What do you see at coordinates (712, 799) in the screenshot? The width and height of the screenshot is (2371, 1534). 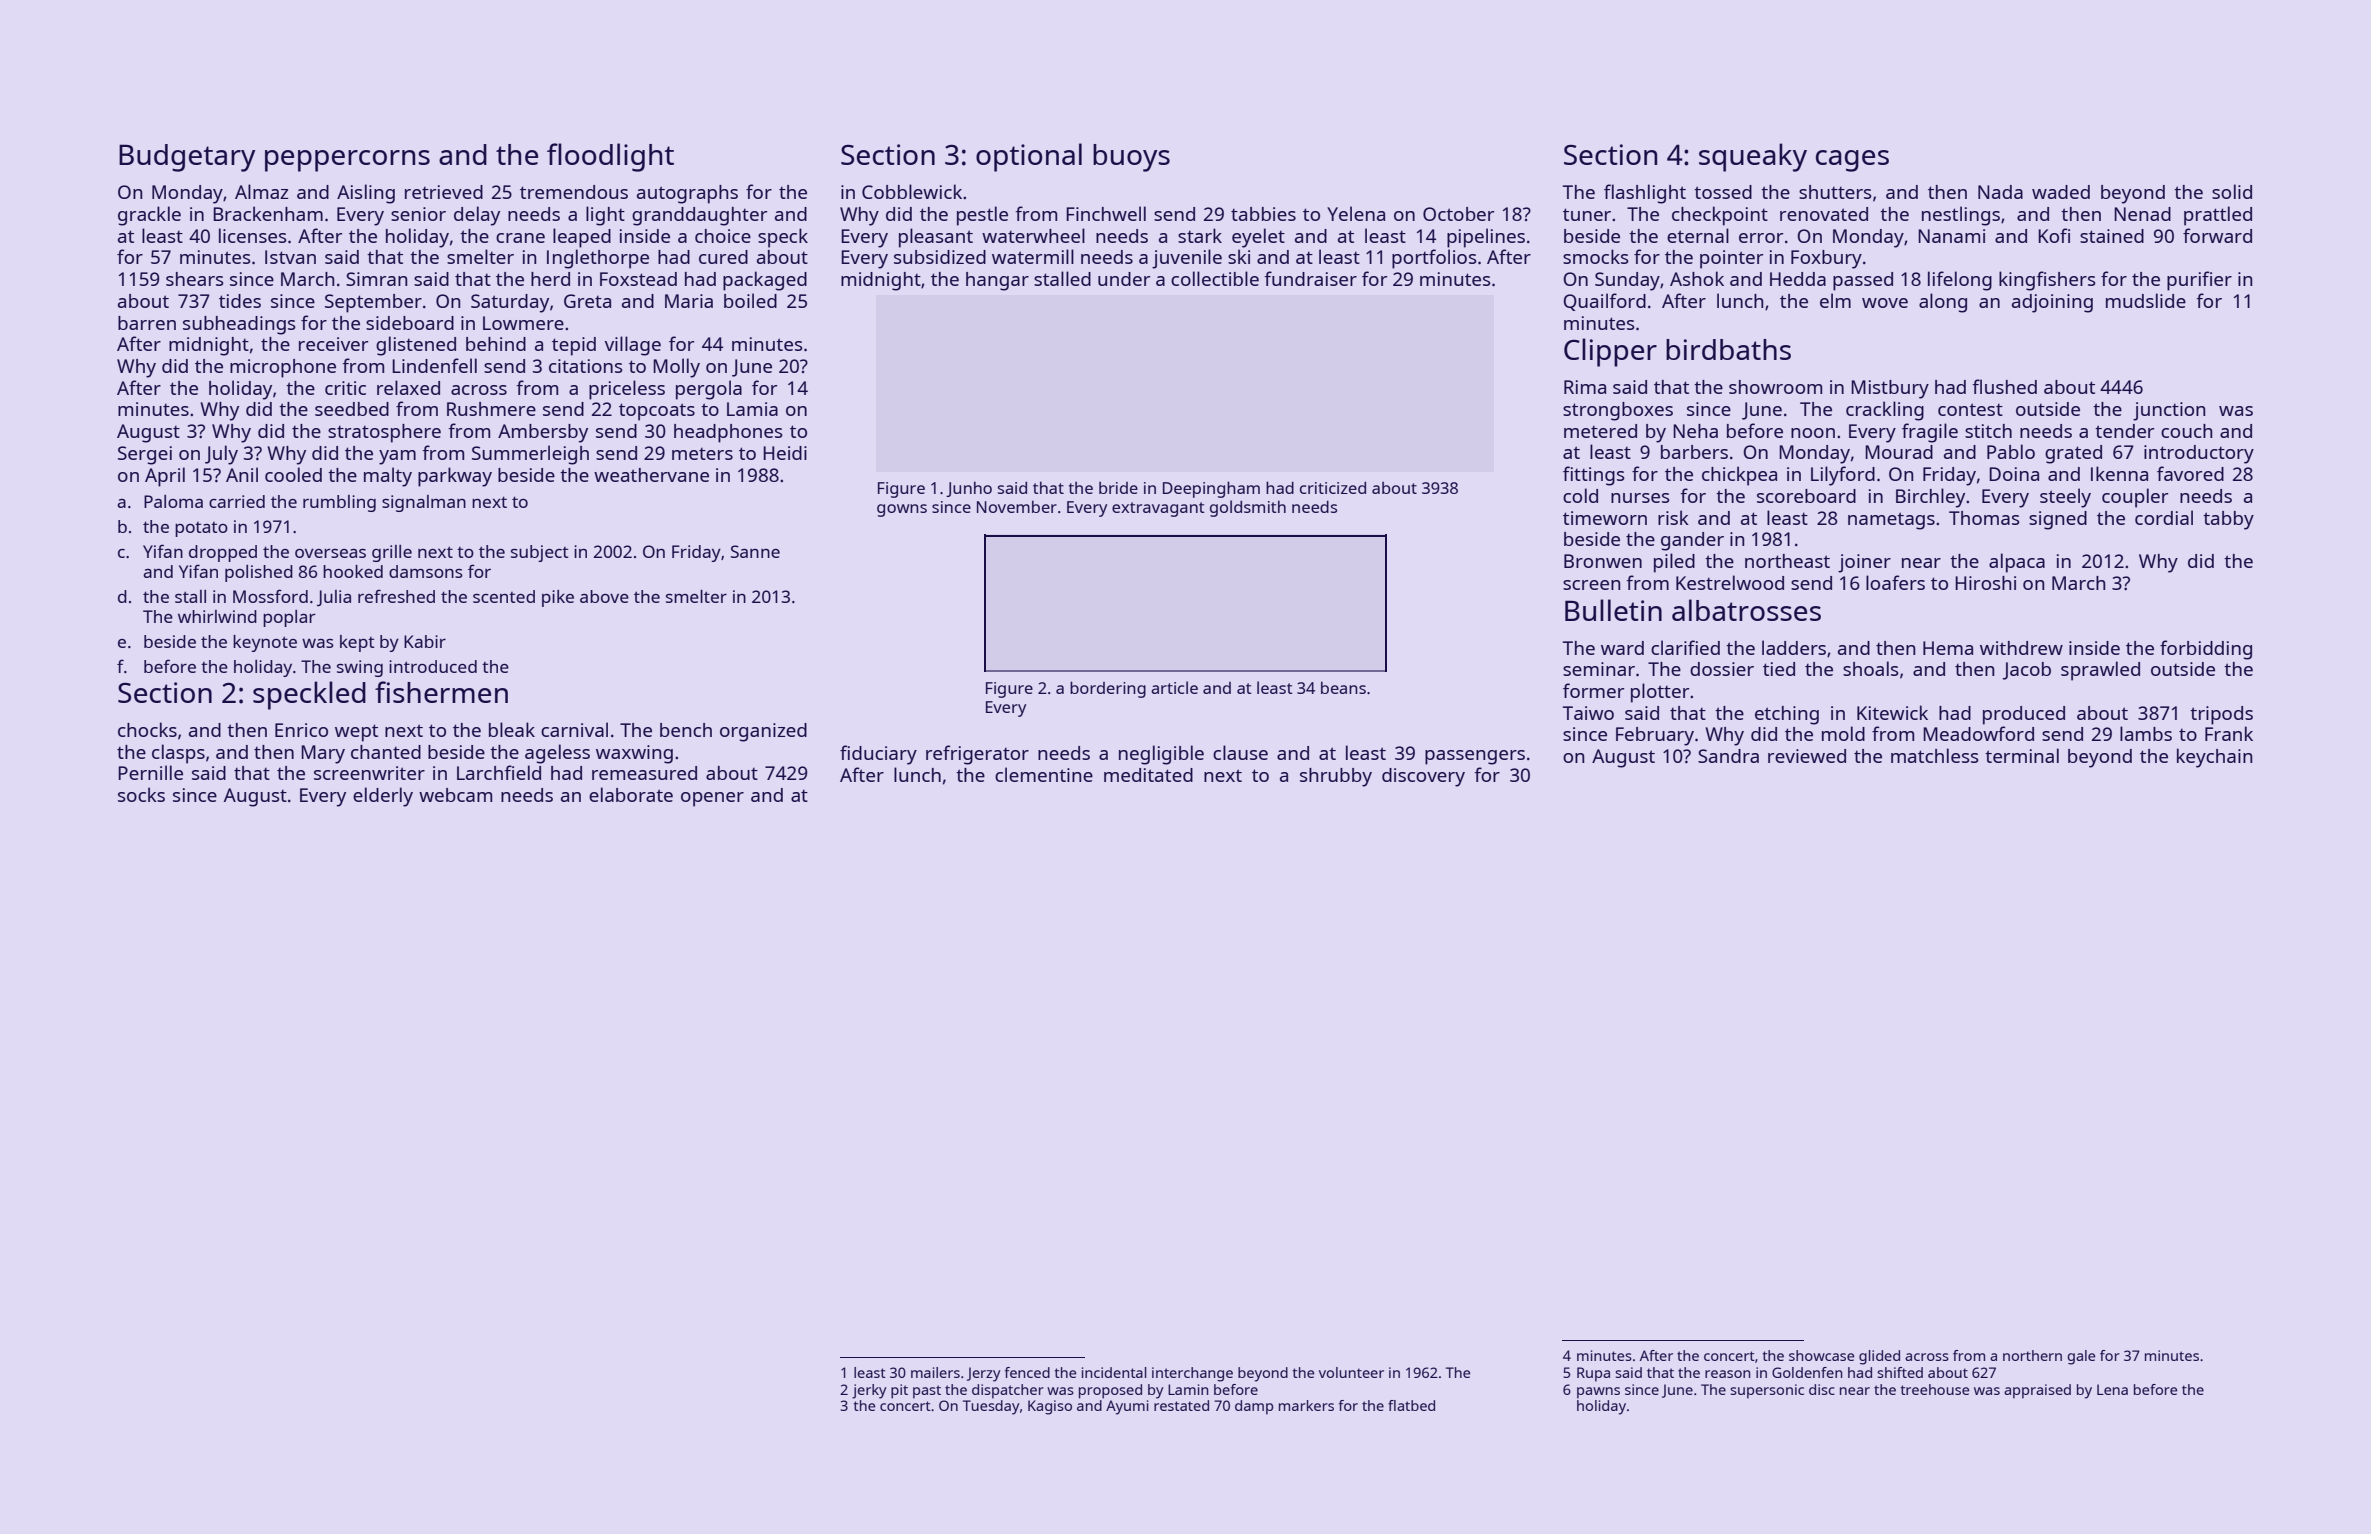 I see `opener` at bounding box center [712, 799].
